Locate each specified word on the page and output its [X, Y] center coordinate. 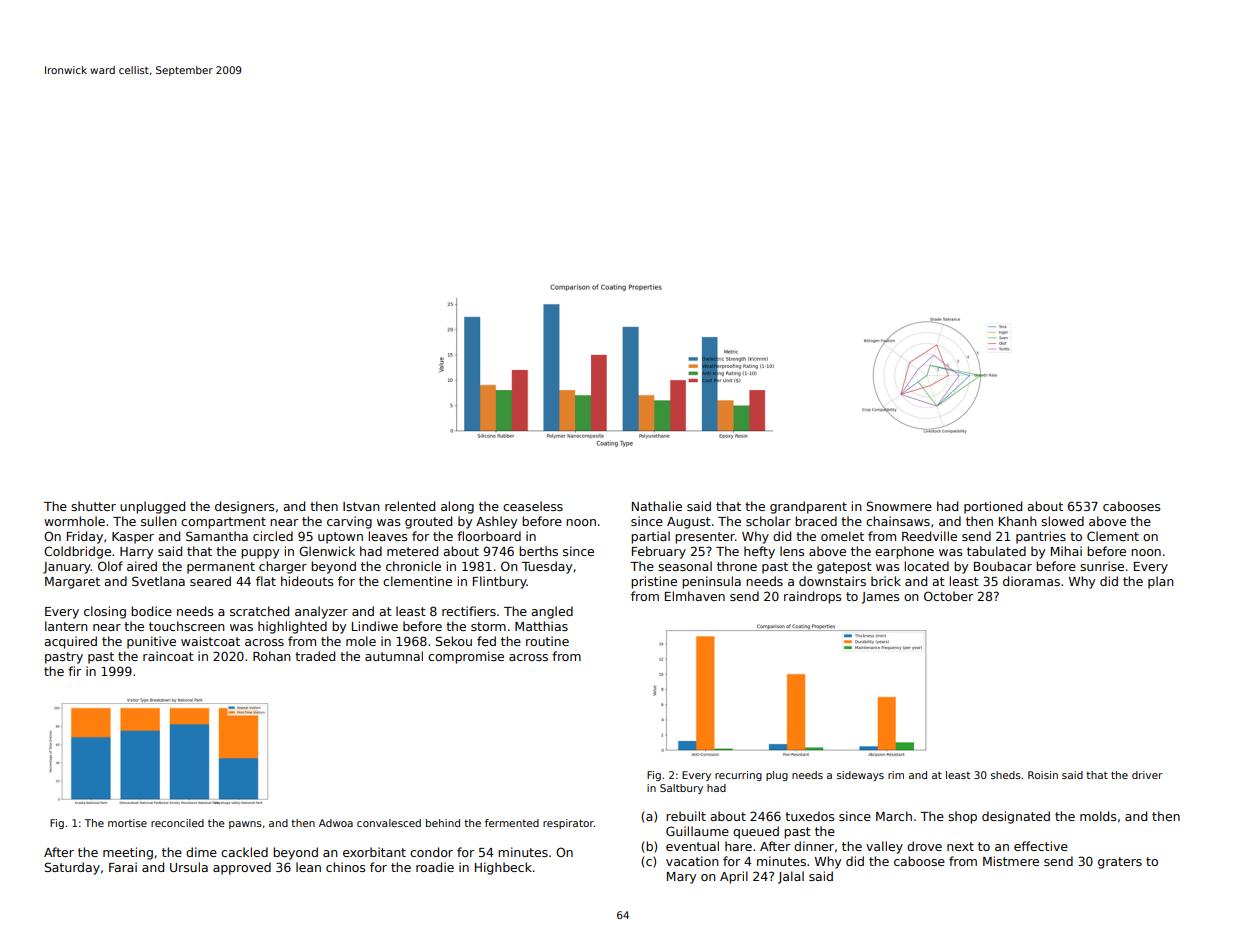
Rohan [272, 656]
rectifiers [469, 611]
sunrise [1102, 566]
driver [1147, 775]
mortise [127, 823]
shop [962, 817]
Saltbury [681, 789]
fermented [512, 823]
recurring [738, 776]
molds [1098, 816]
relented [410, 506]
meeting [128, 853]
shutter [93, 506]
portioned [993, 507]
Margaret [72, 583]
